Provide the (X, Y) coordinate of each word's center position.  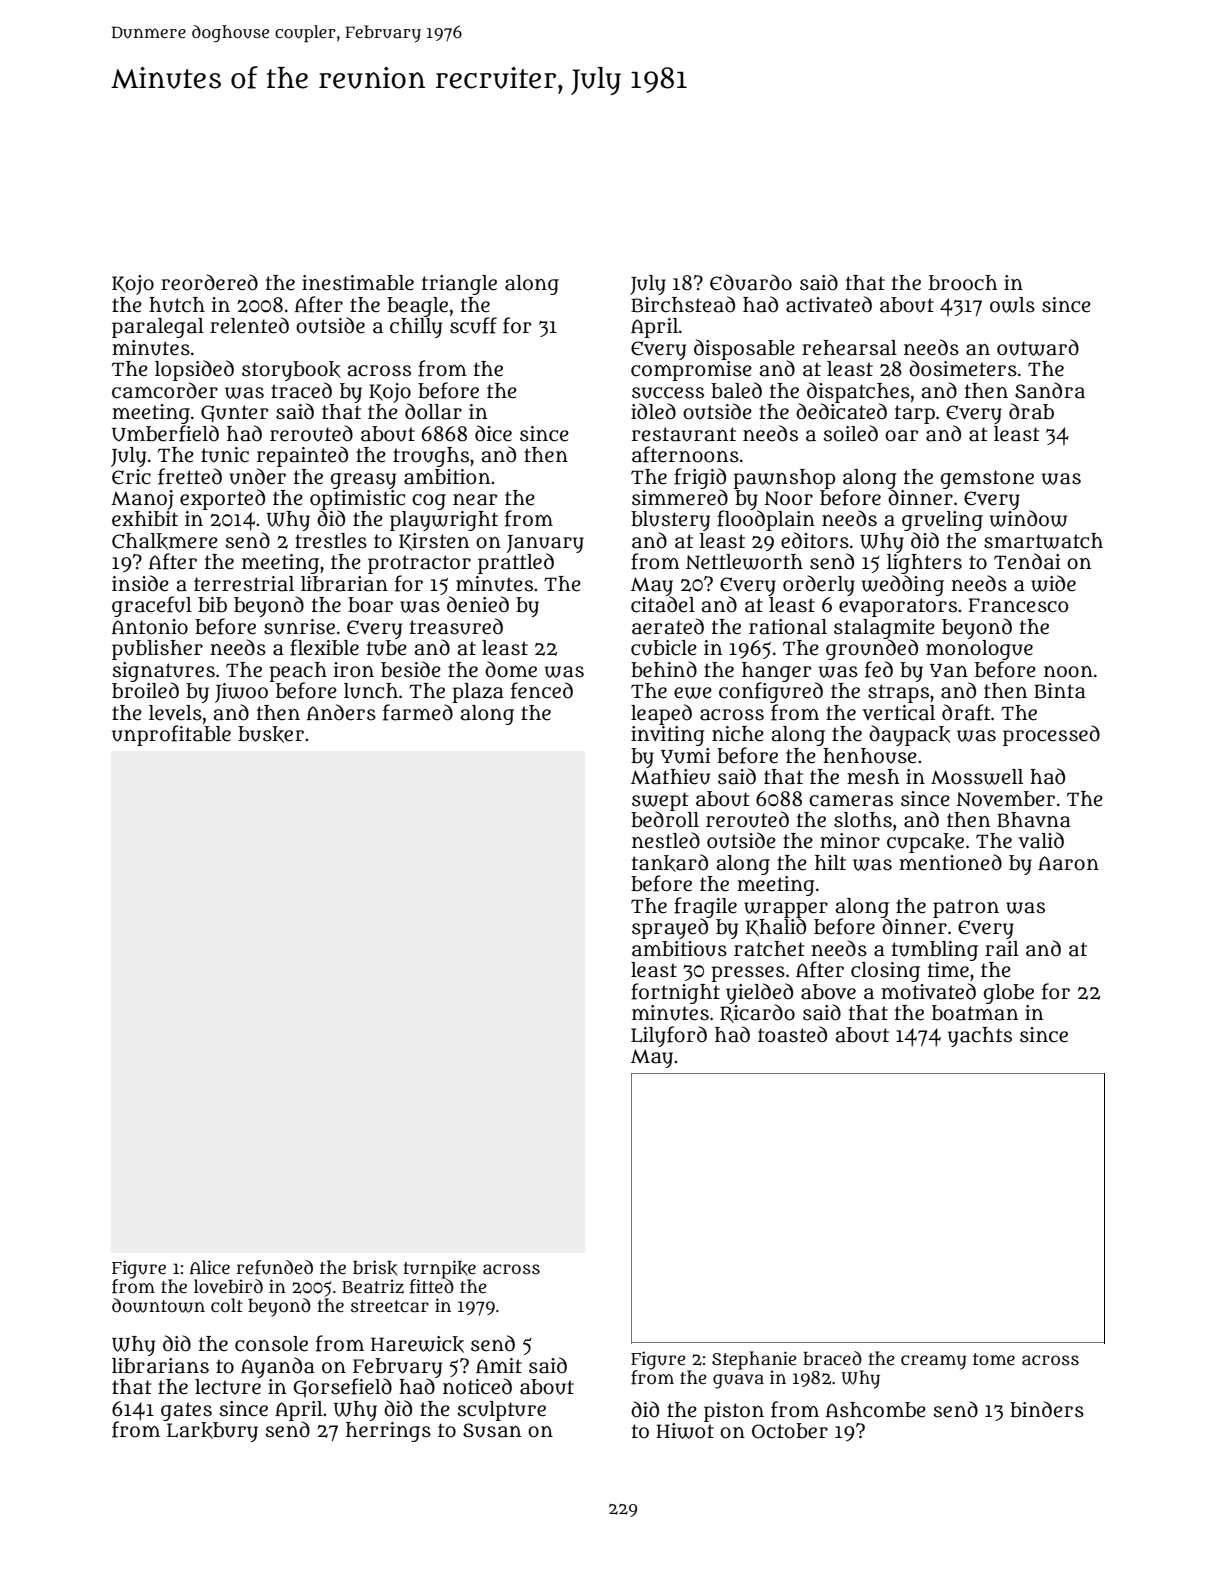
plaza (478, 693)
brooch (963, 283)
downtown (158, 1305)
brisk (375, 1268)
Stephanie (754, 1360)
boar (370, 605)
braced (832, 1358)
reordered (209, 282)
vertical (898, 713)
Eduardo (751, 282)
